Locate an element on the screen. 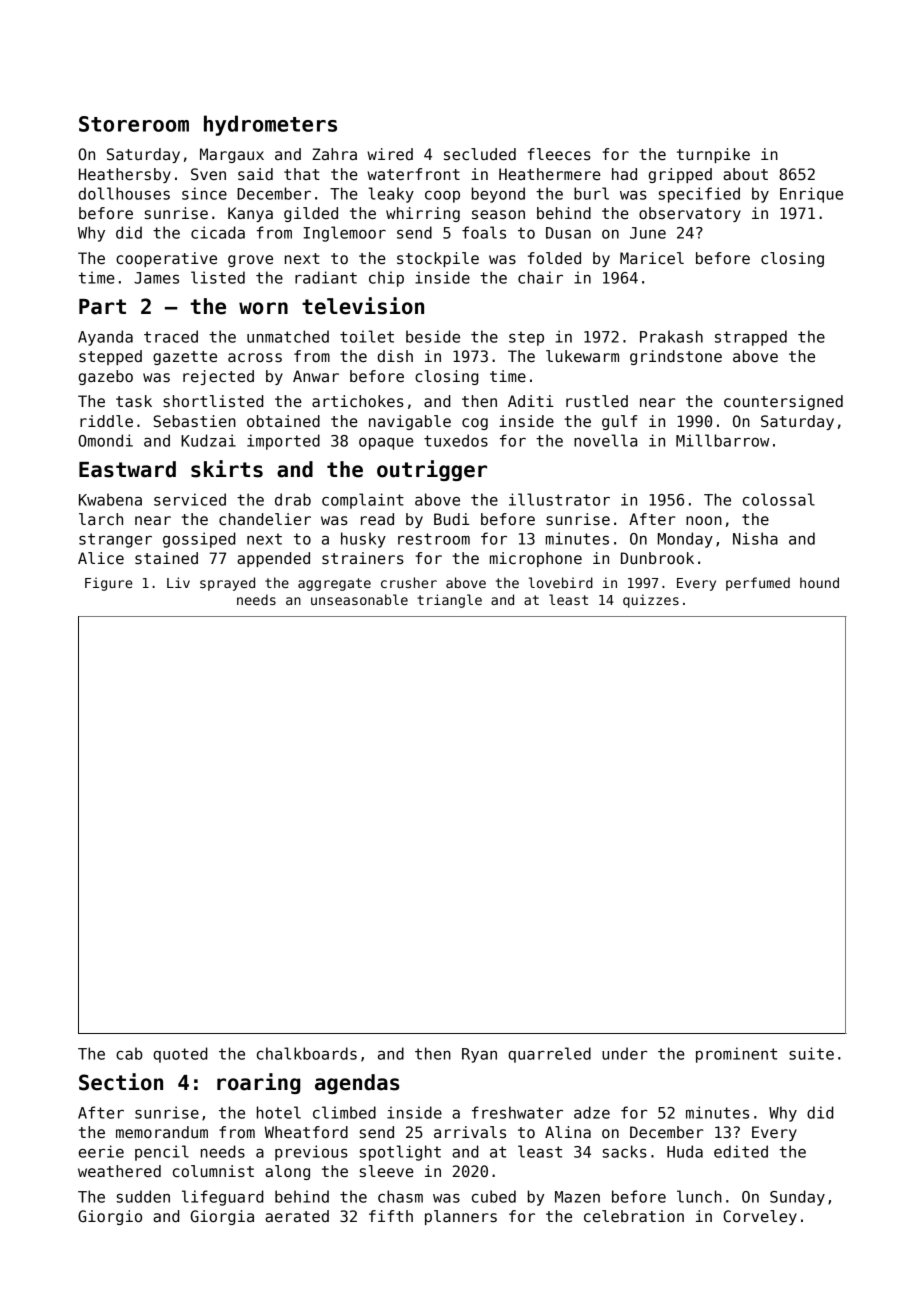  Alice is located at coordinates (101, 558).
